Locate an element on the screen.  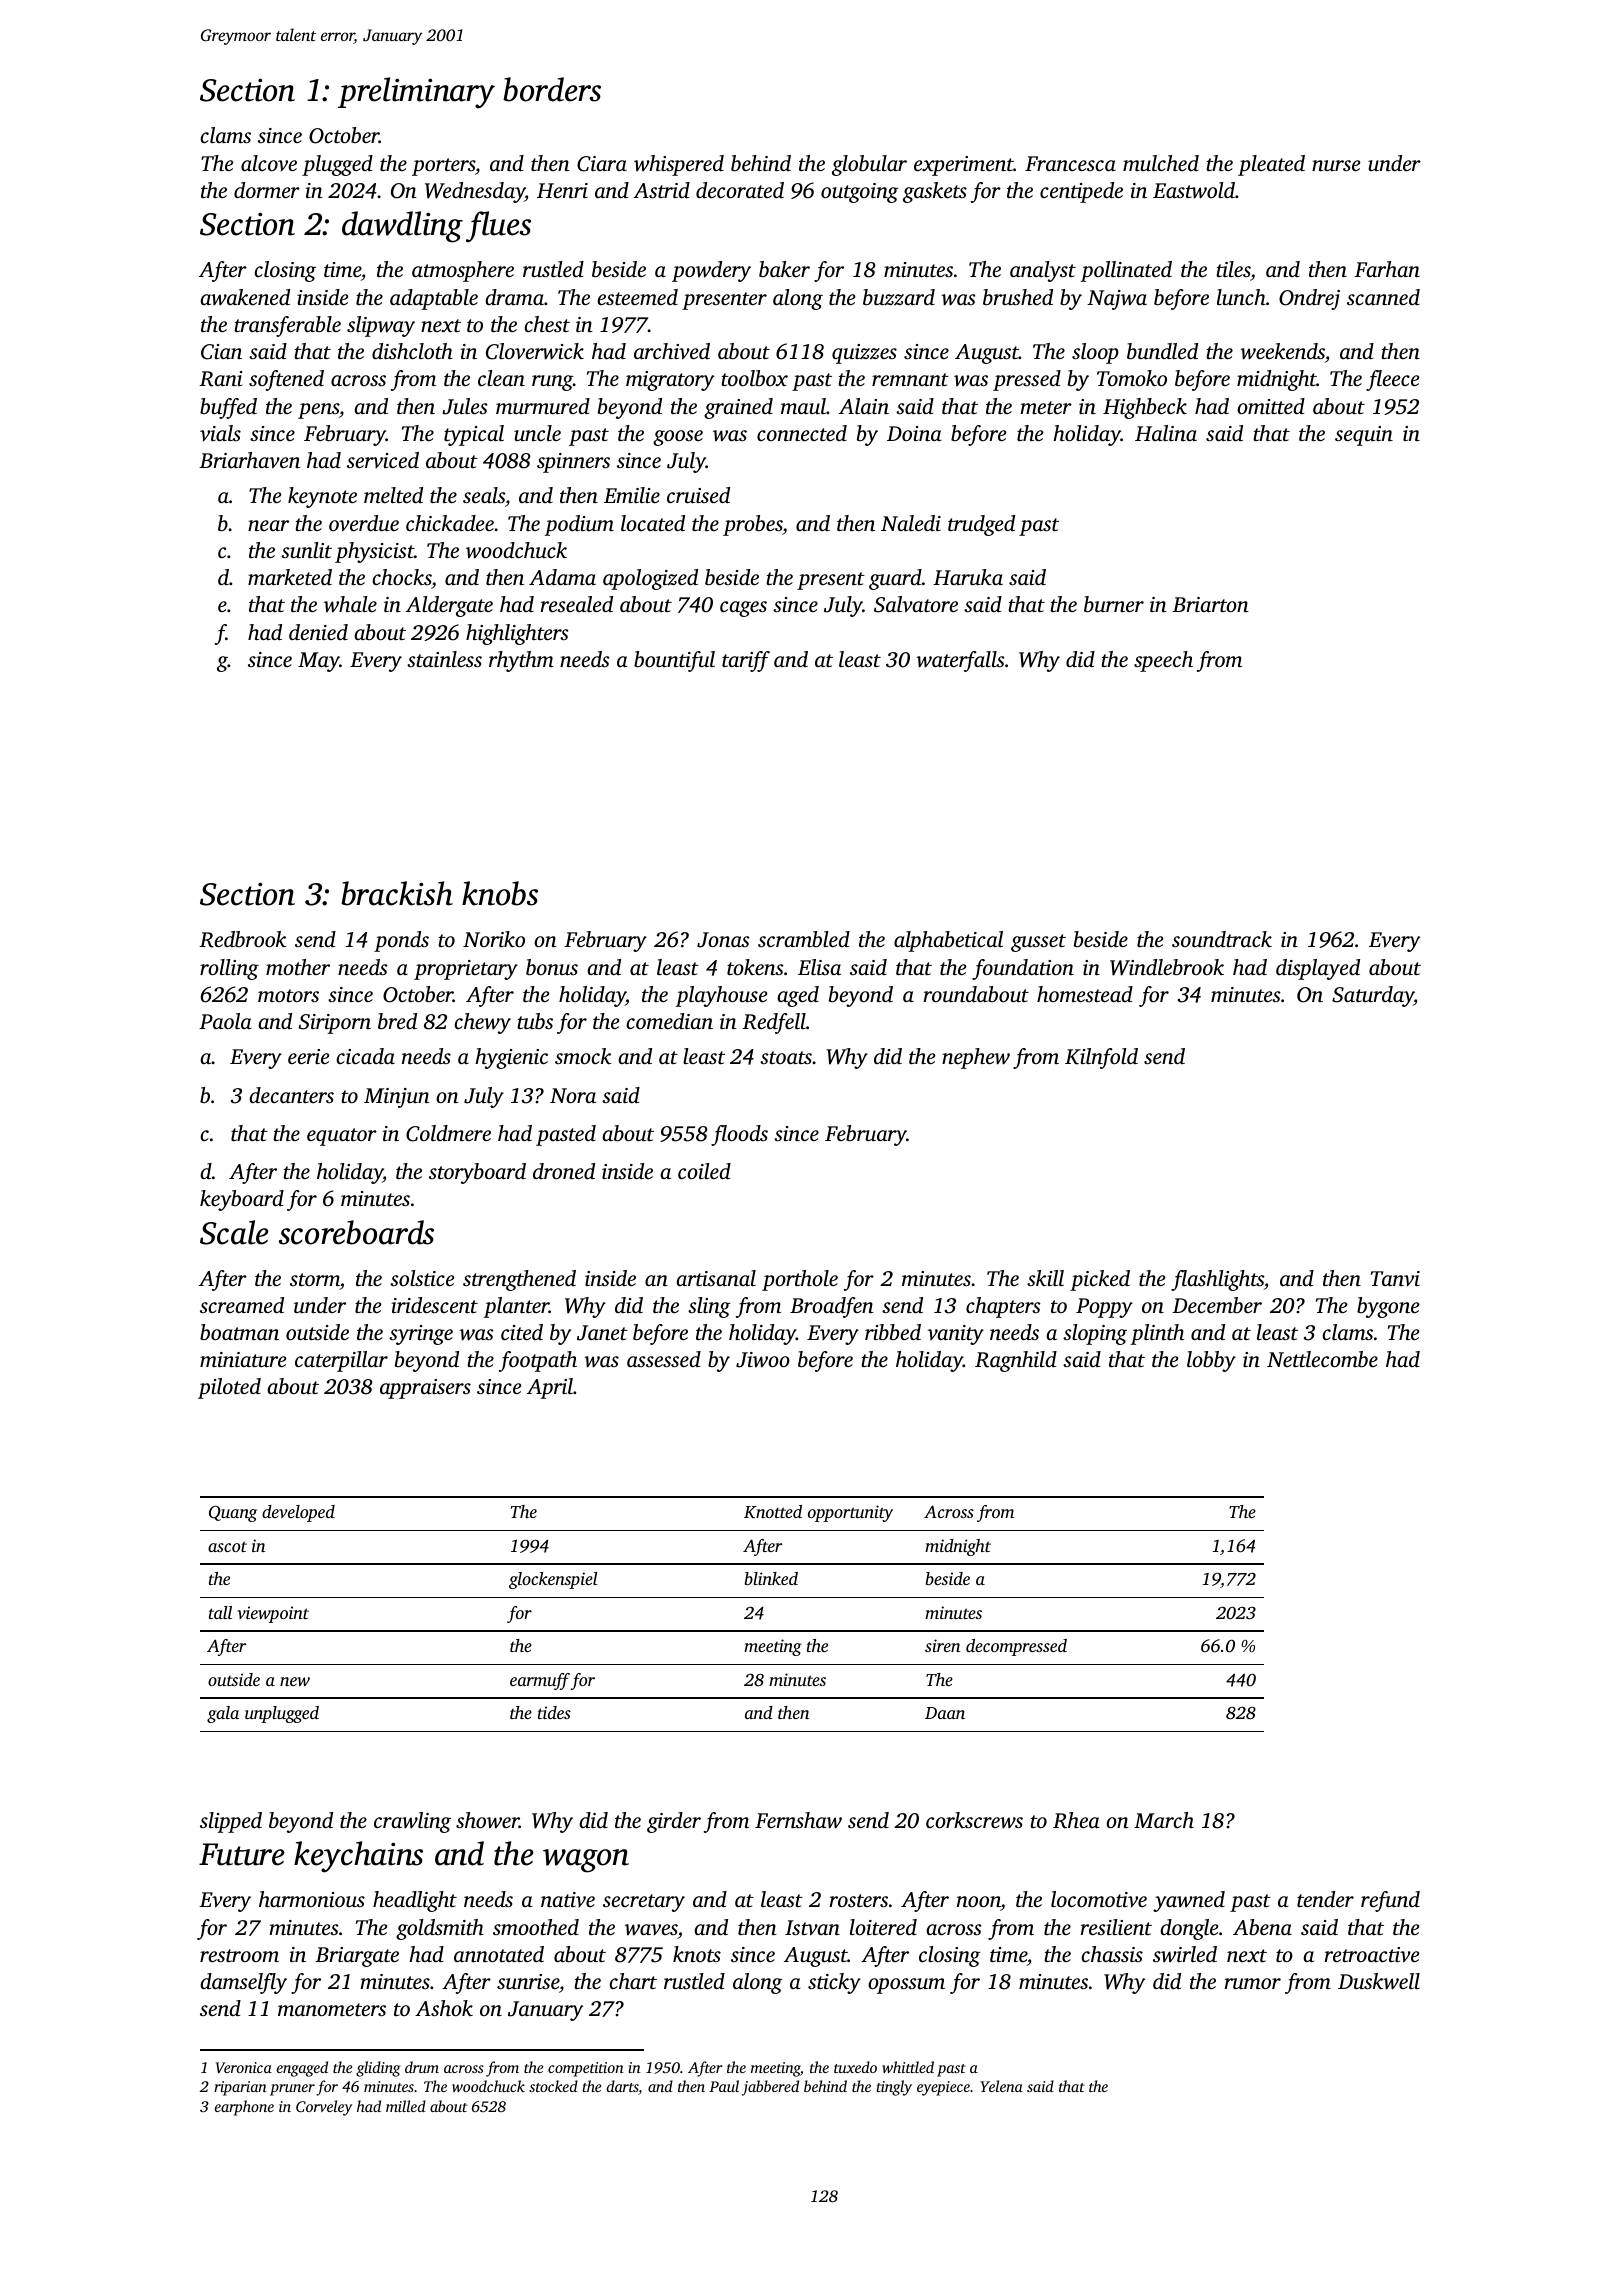
opossum is located at coordinates (906, 1986).
